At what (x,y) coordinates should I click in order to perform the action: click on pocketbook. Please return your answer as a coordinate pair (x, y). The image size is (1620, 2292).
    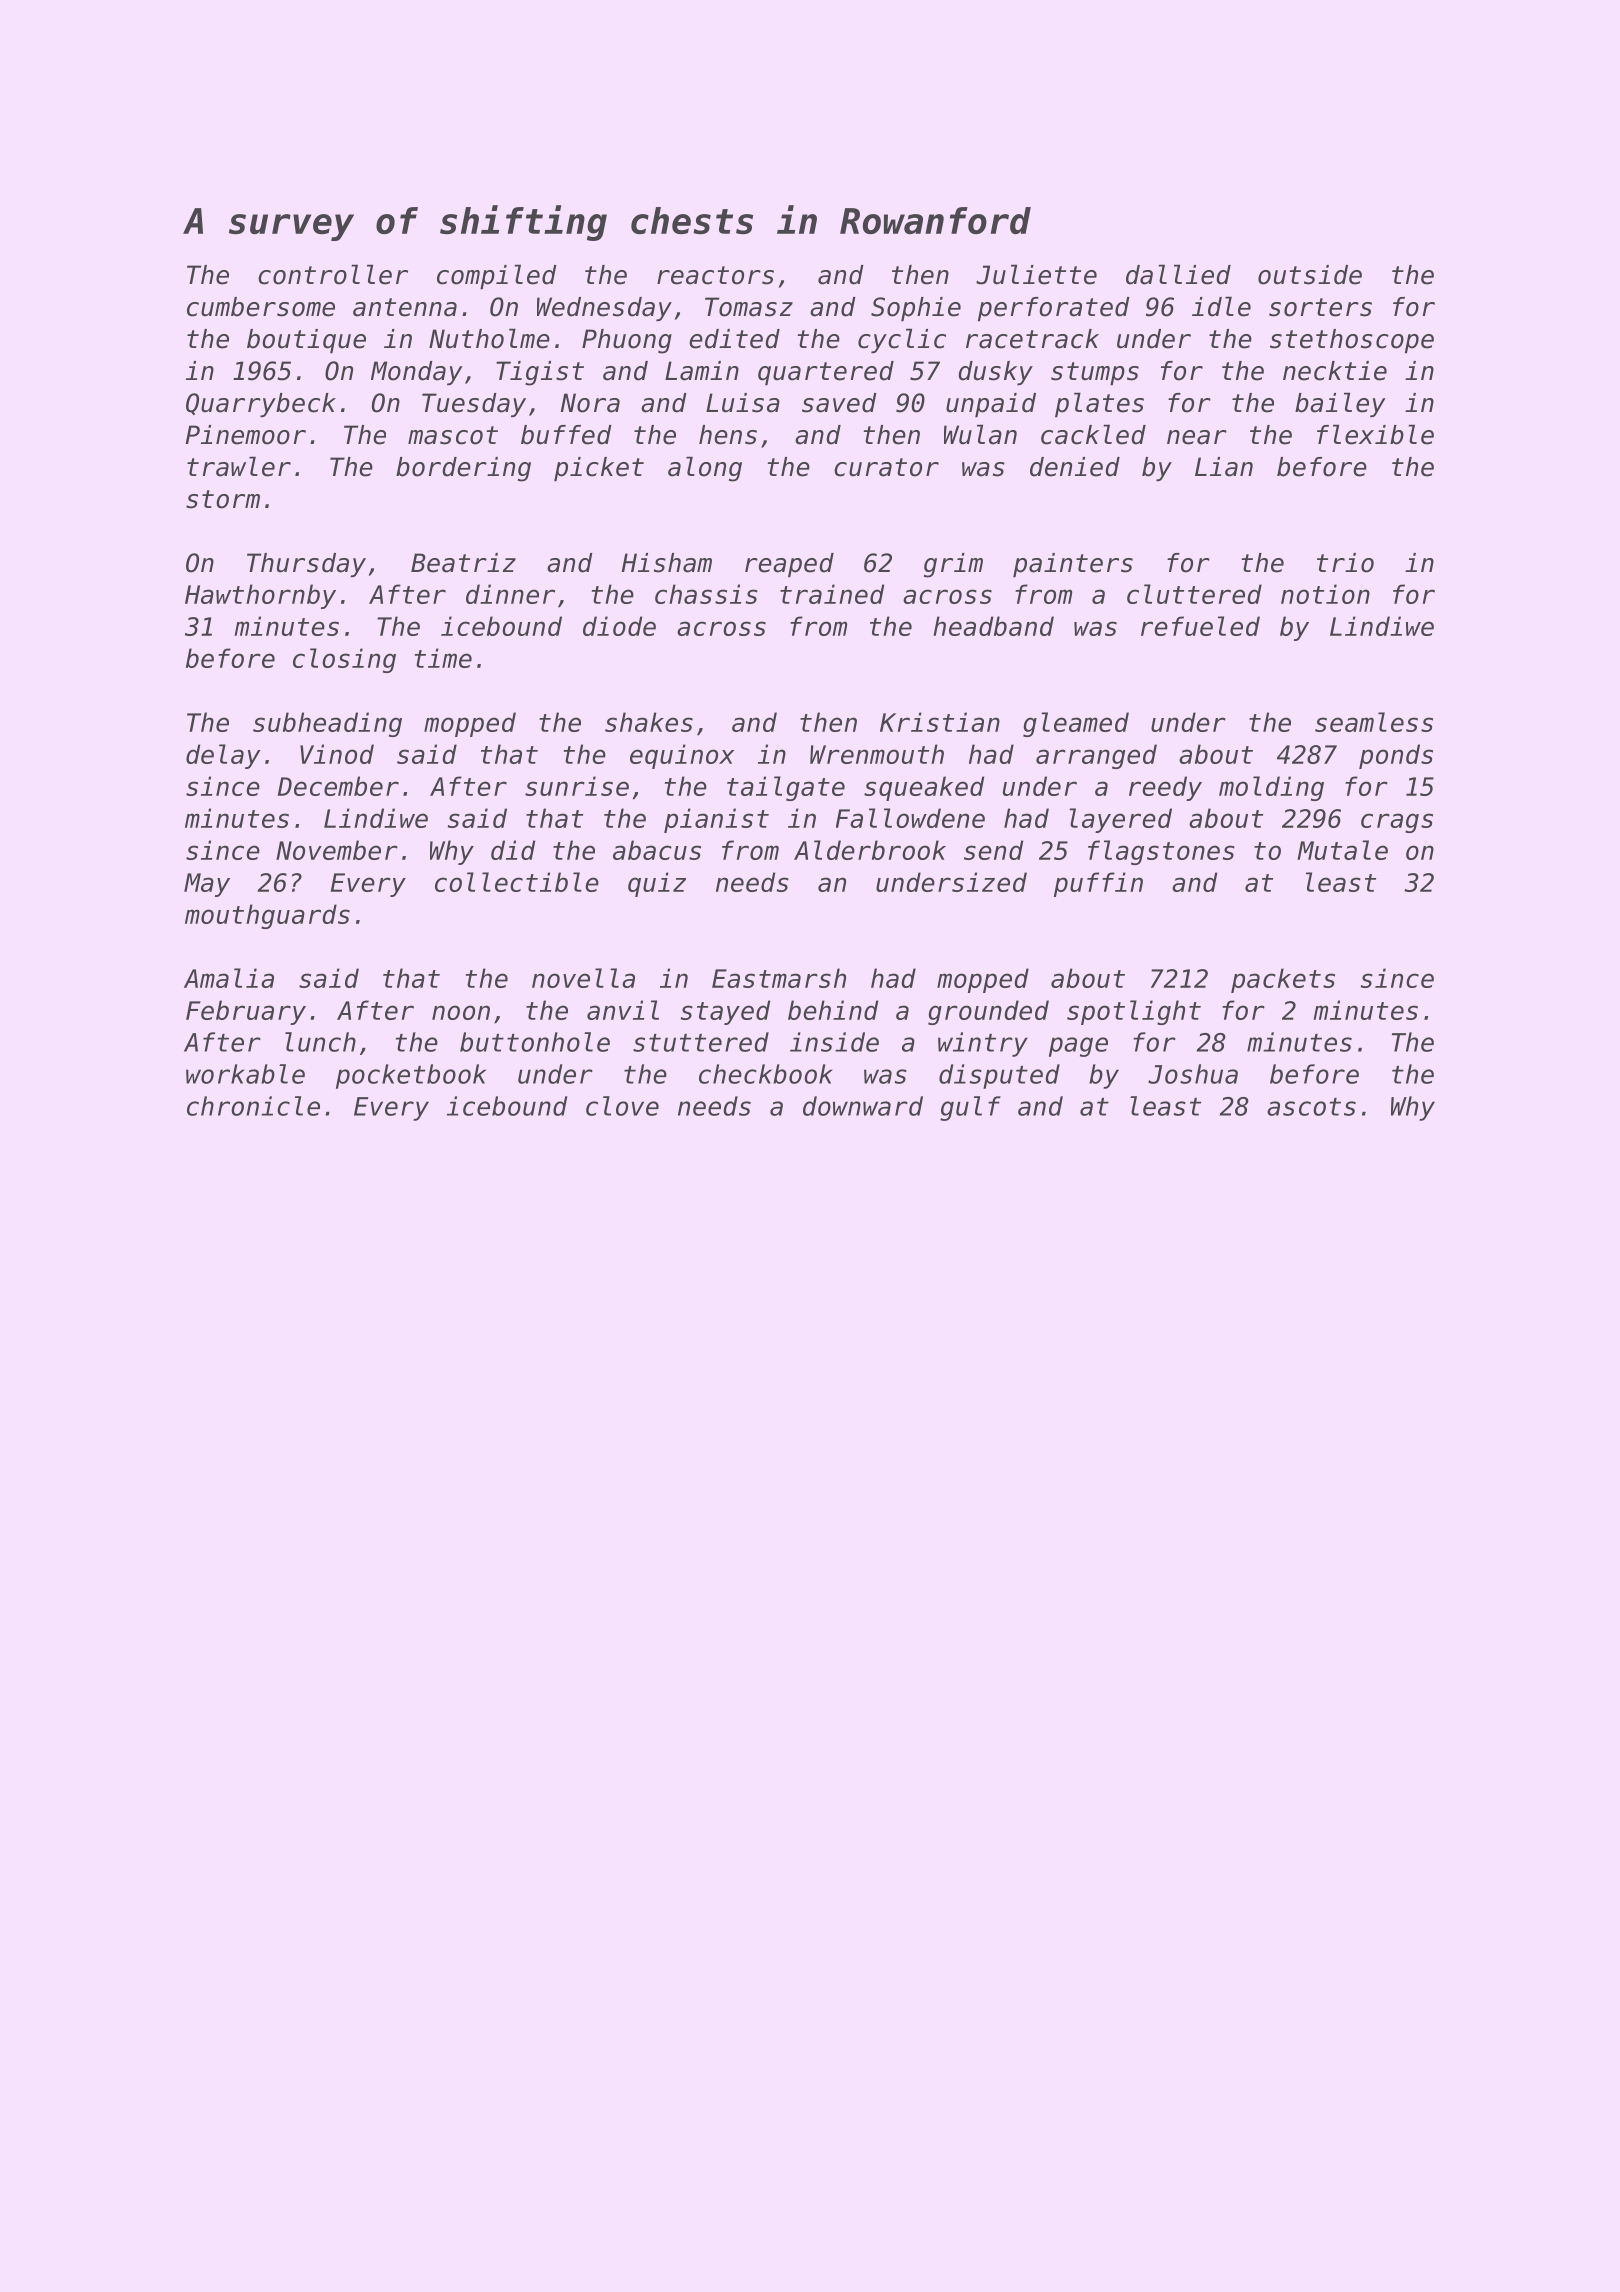
    Looking at the image, I should click on (411, 1076).
